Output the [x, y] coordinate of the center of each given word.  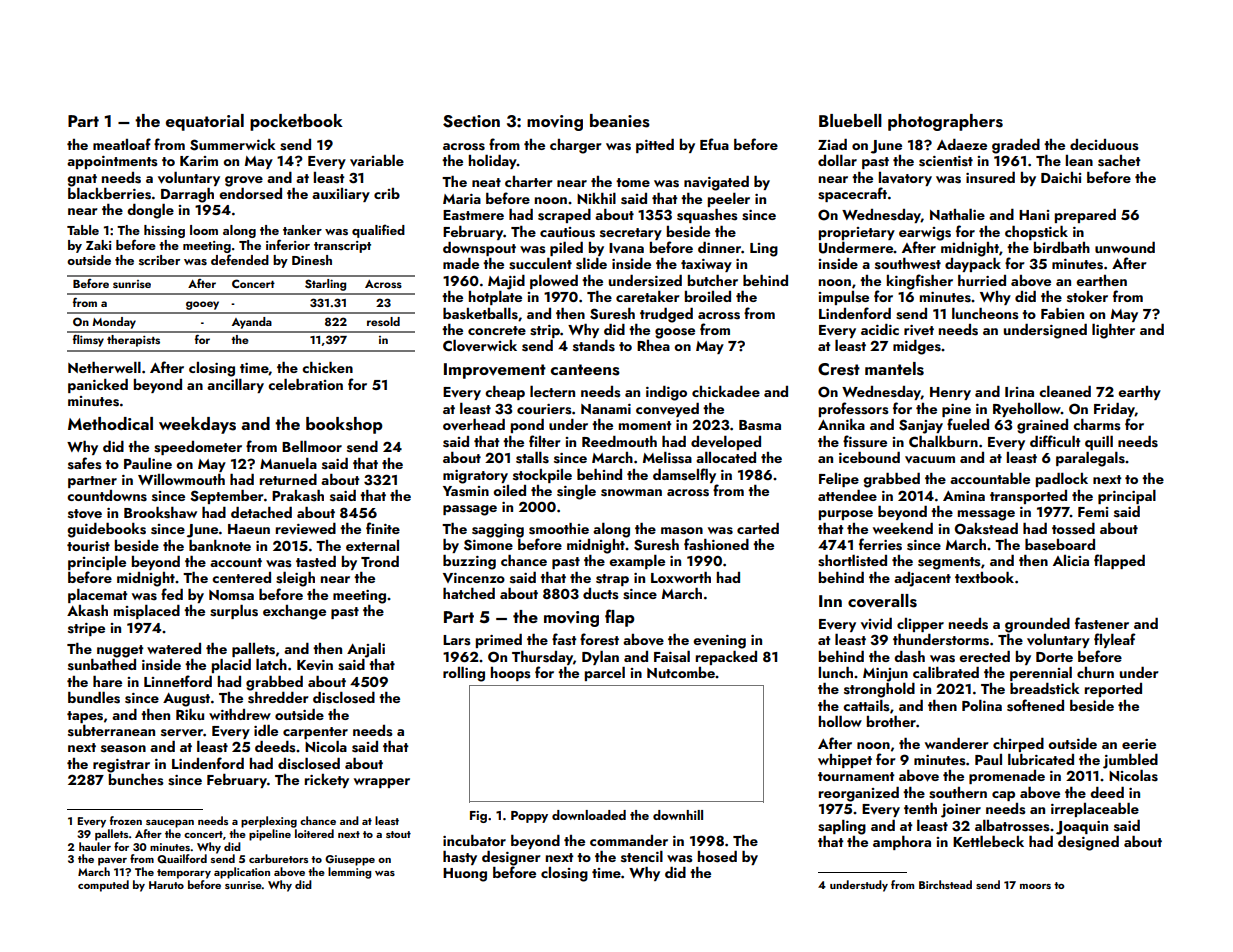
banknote [220, 545]
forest [599, 639]
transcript [342, 247]
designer [511, 858]
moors [1035, 886]
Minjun [885, 675]
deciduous [1104, 145]
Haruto [166, 885]
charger [576, 146]
